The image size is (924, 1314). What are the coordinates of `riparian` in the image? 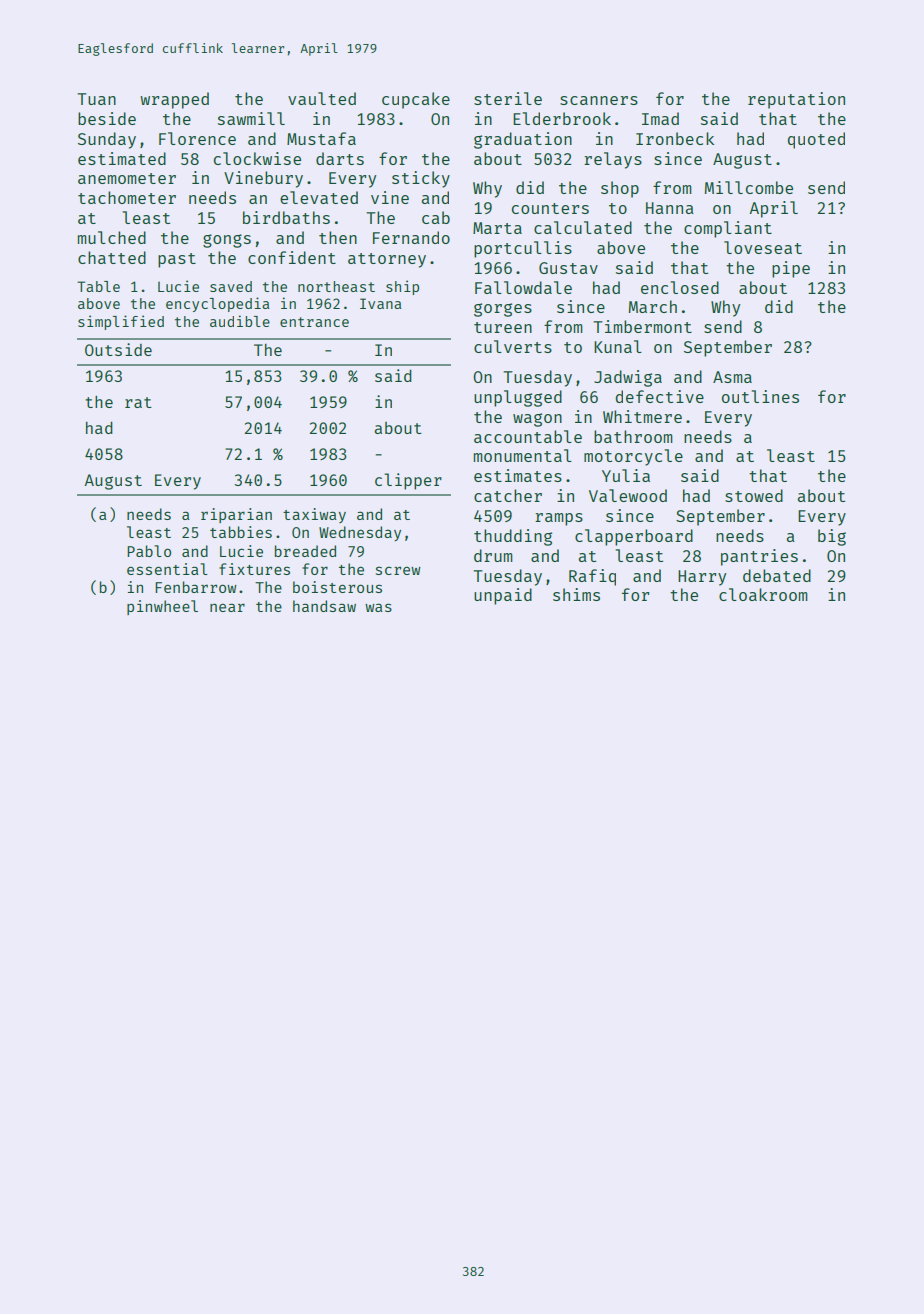 It's located at (236, 515).
